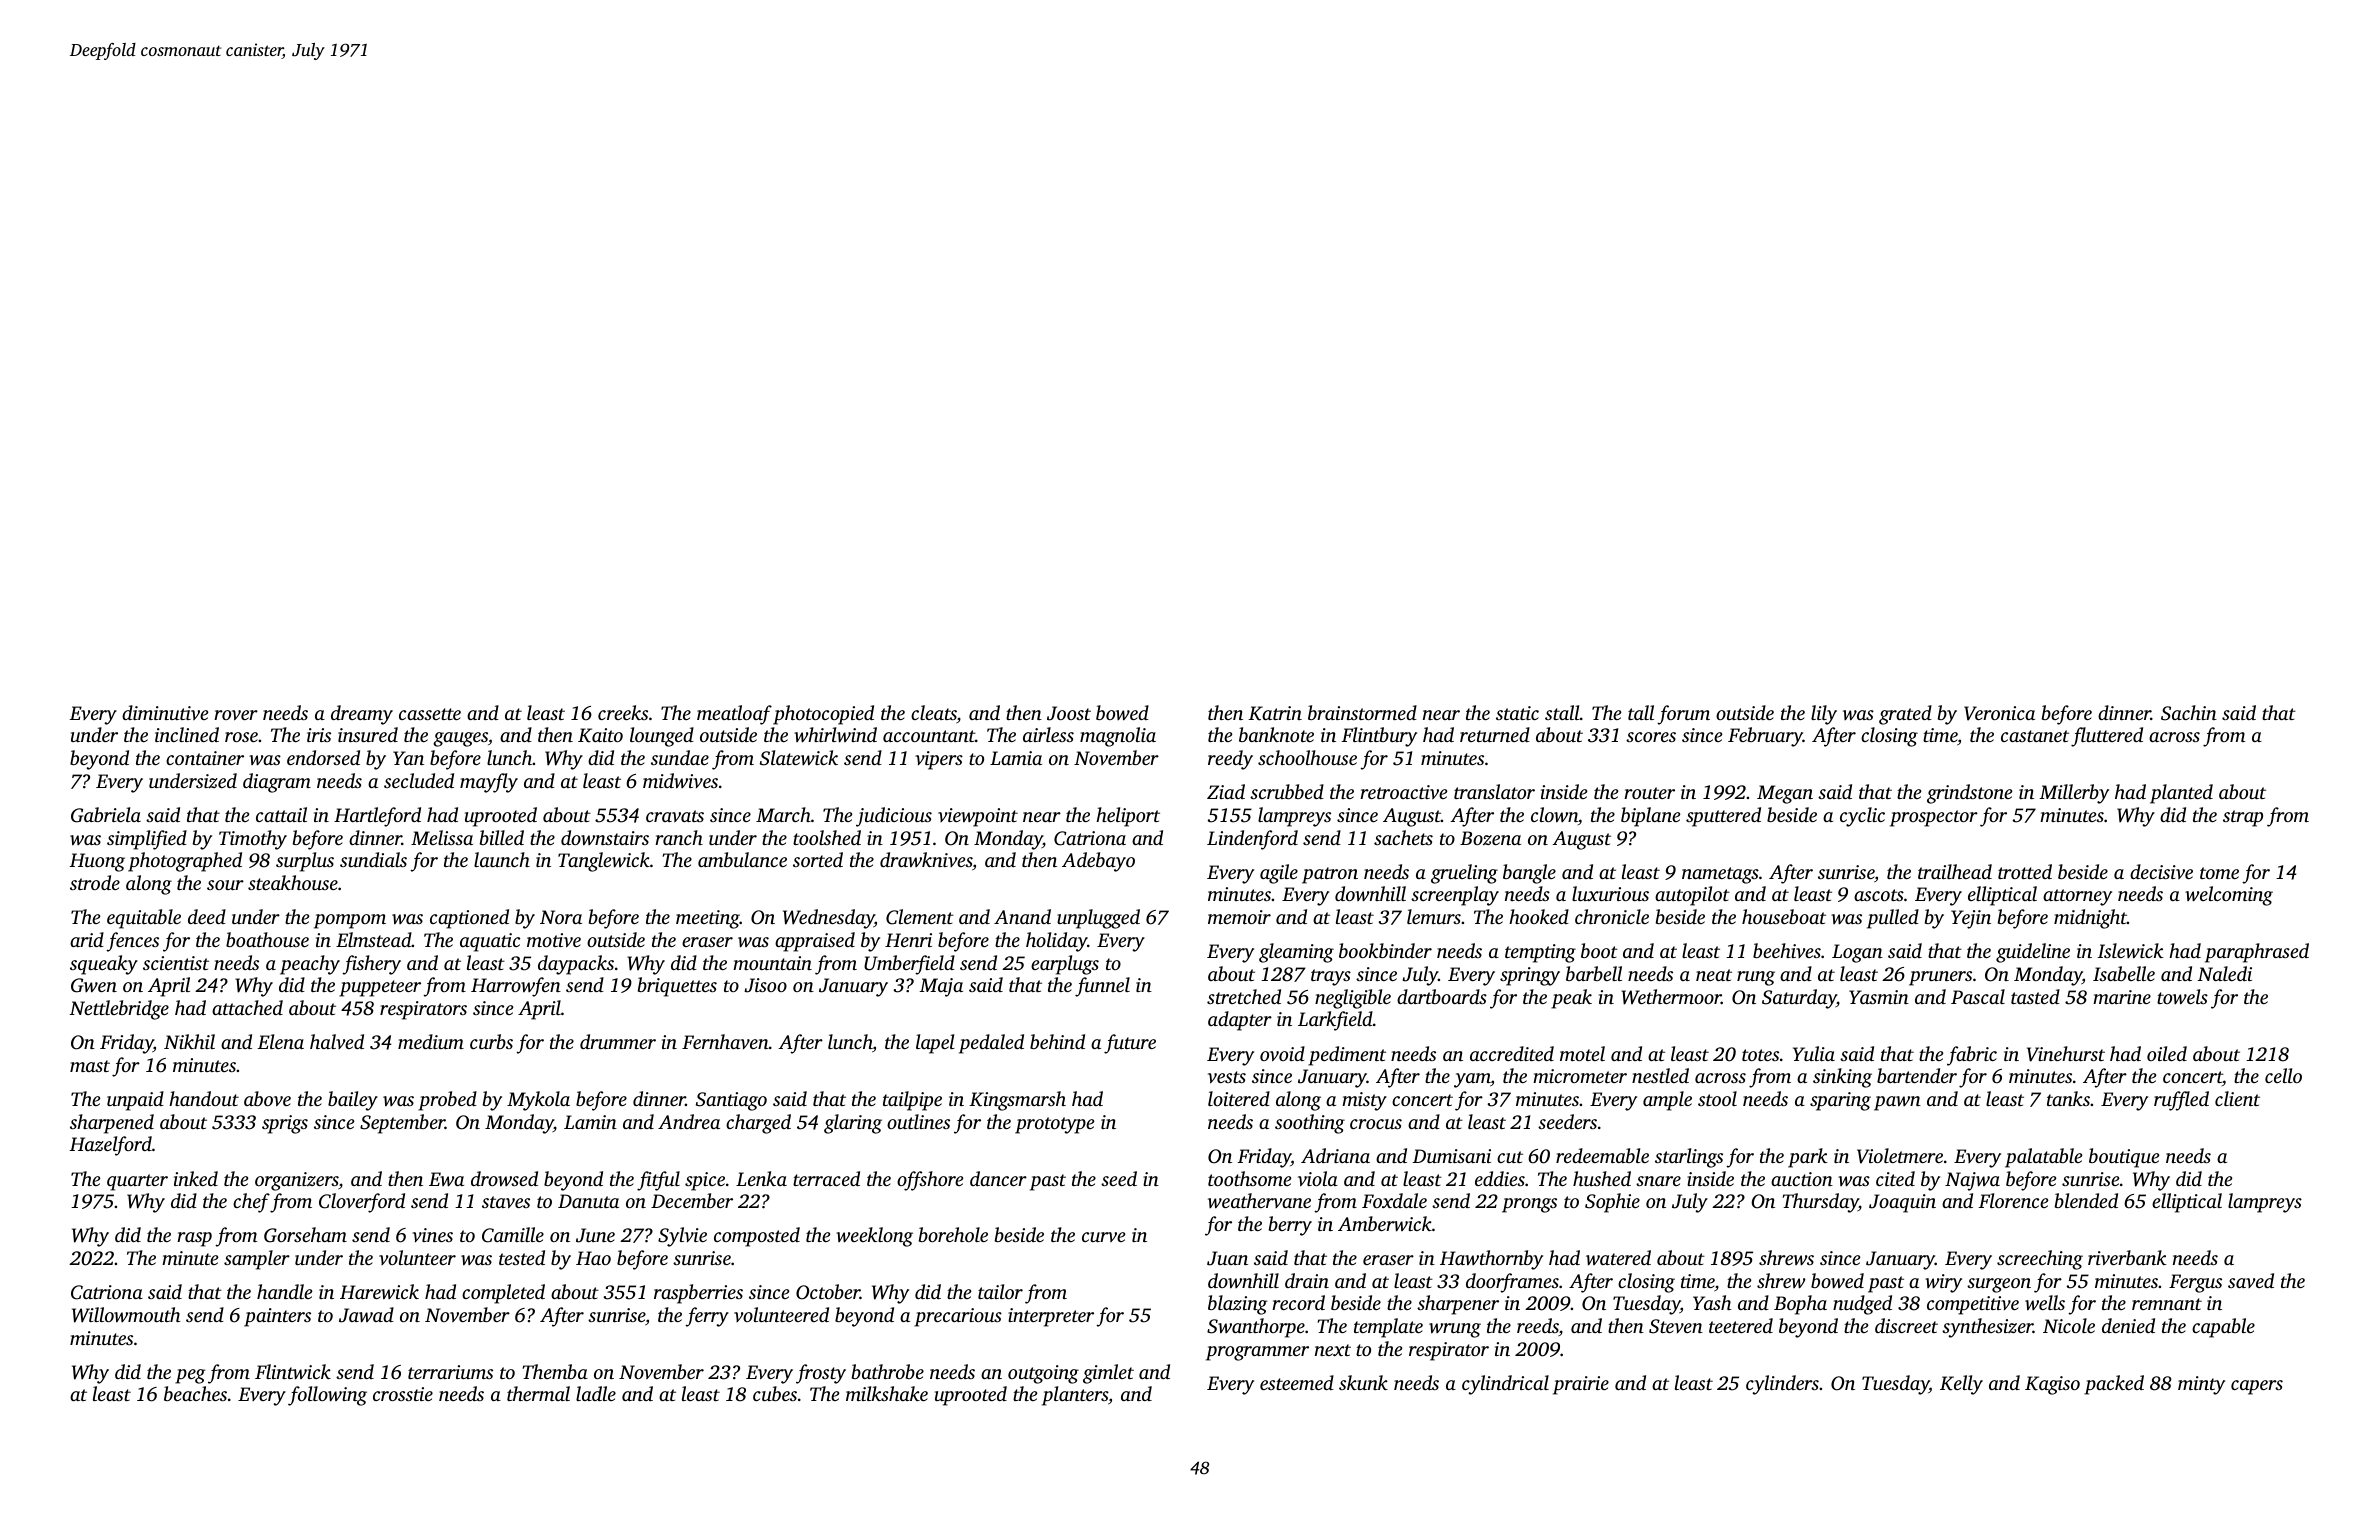 This image has width=2380, height=1540. I want to click on drain, so click(1307, 1280).
